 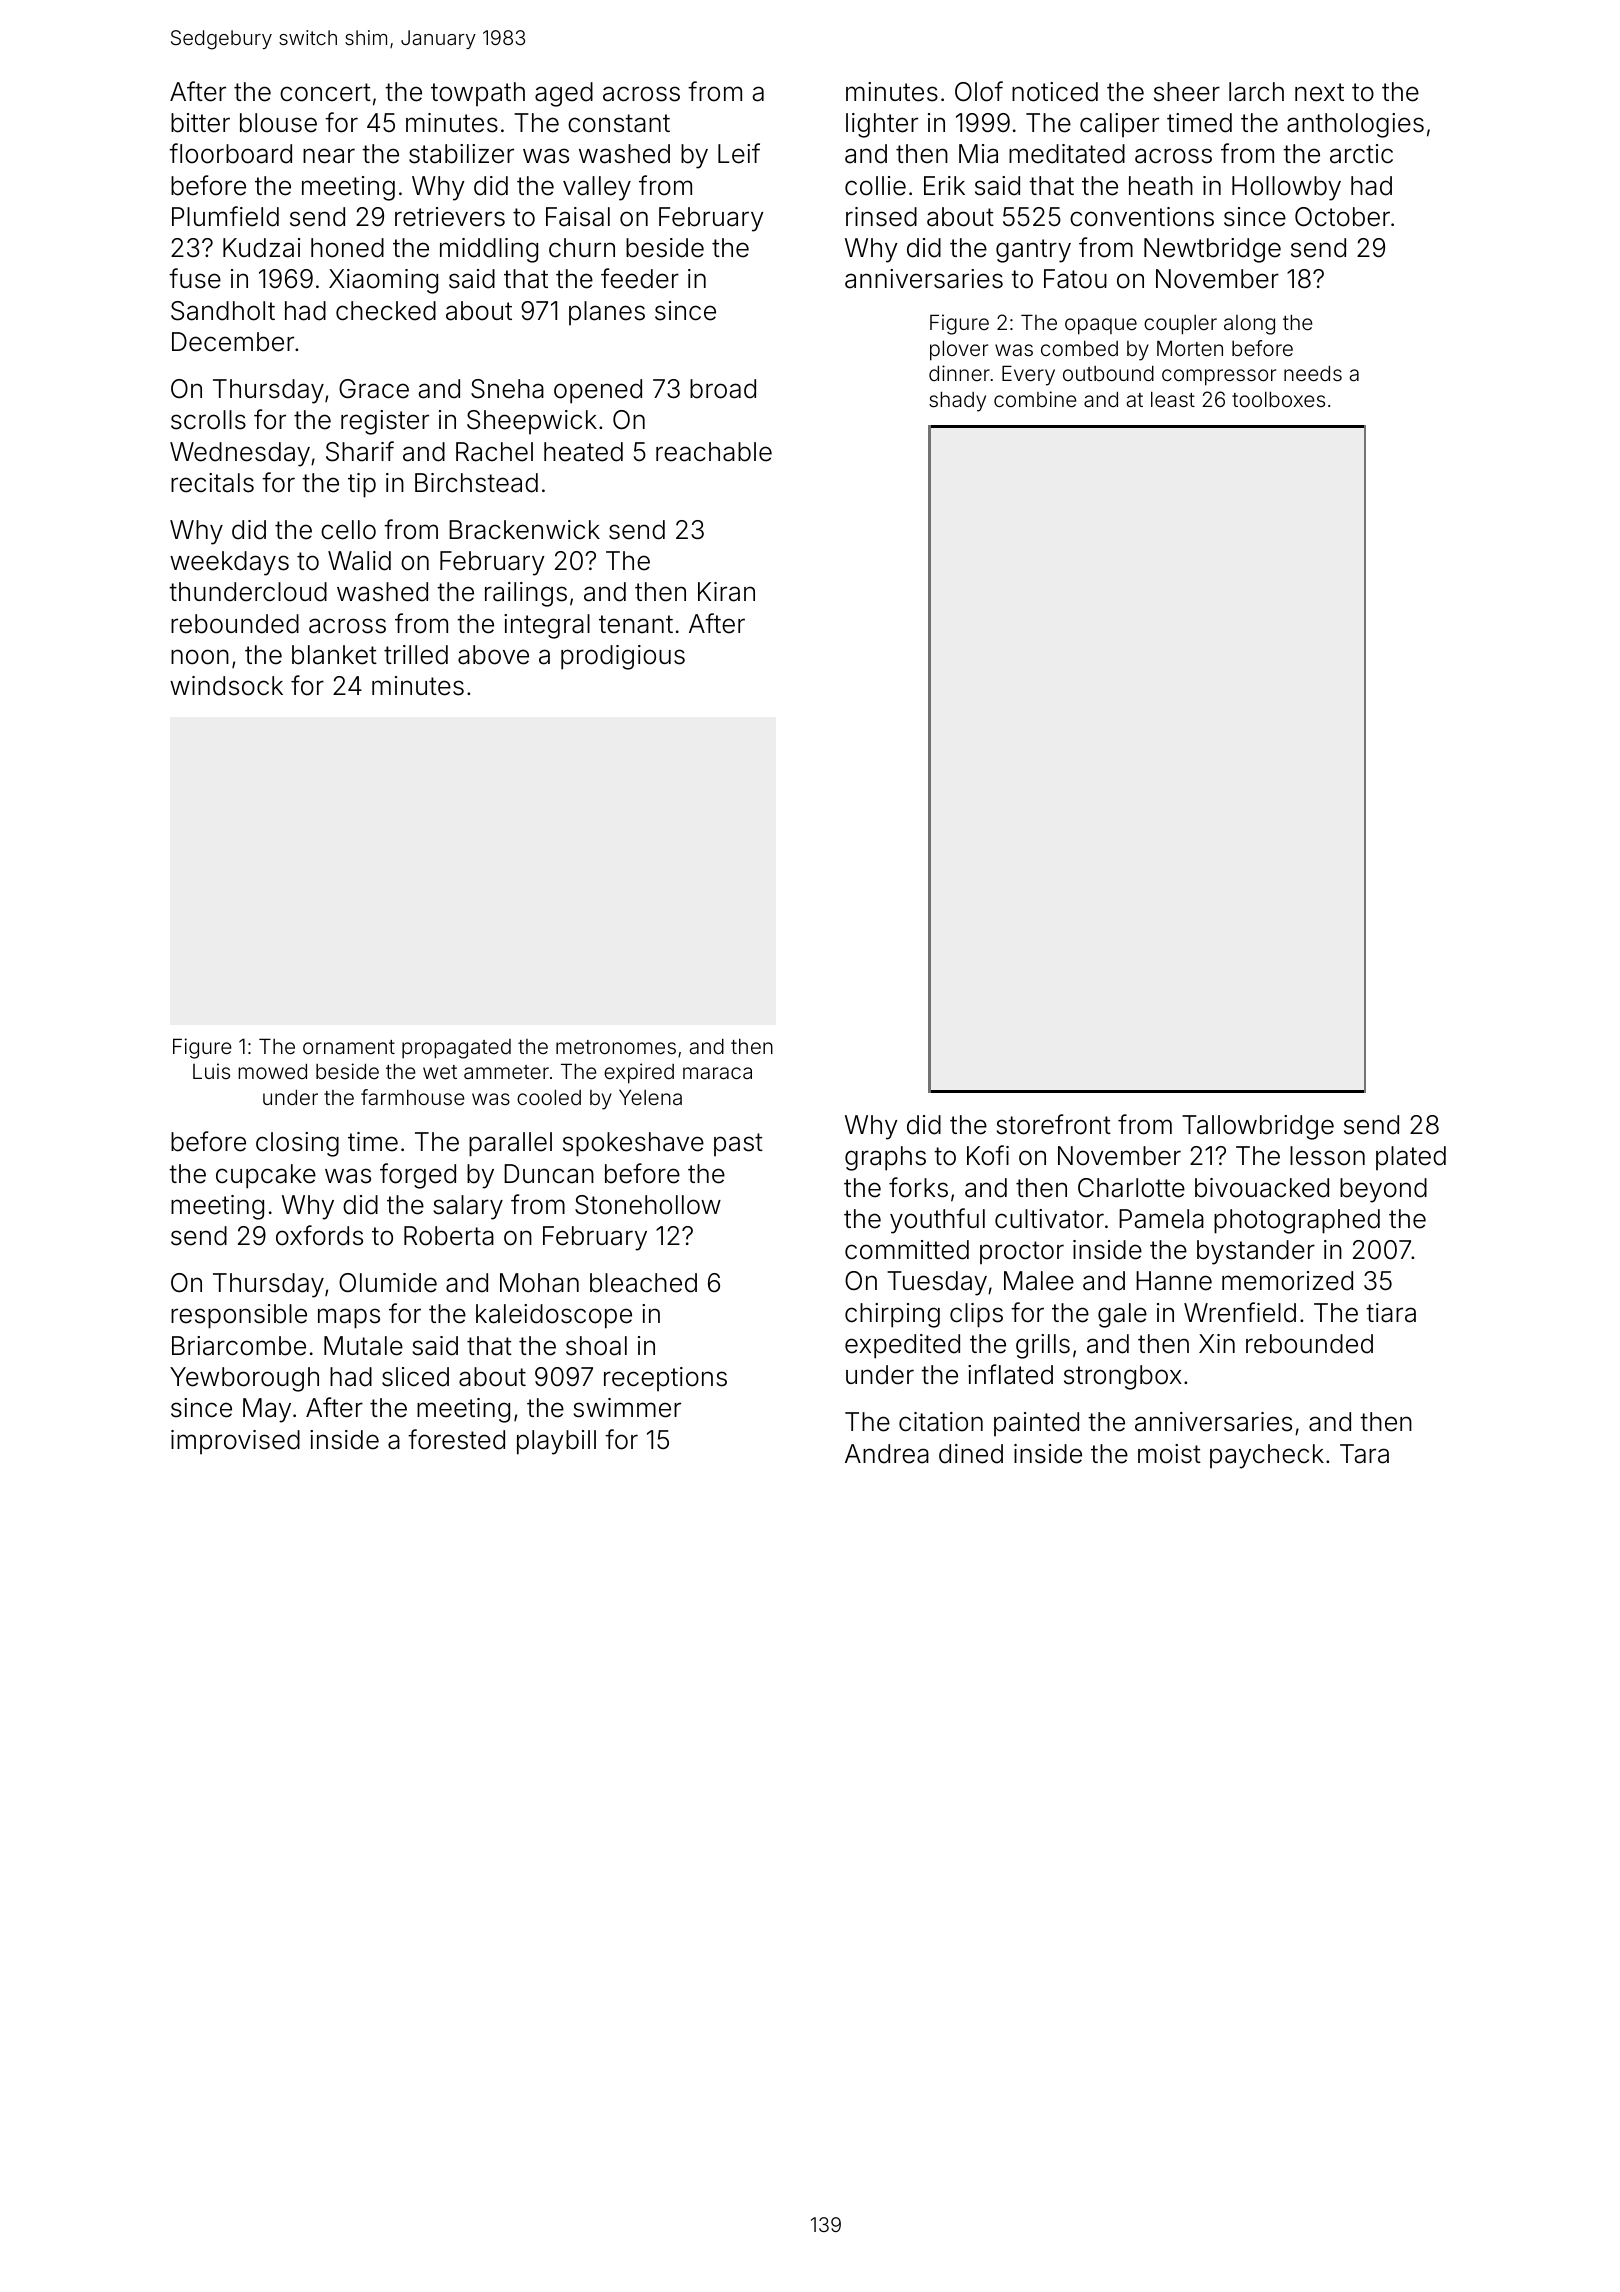 I want to click on cupcake, so click(x=266, y=1176).
